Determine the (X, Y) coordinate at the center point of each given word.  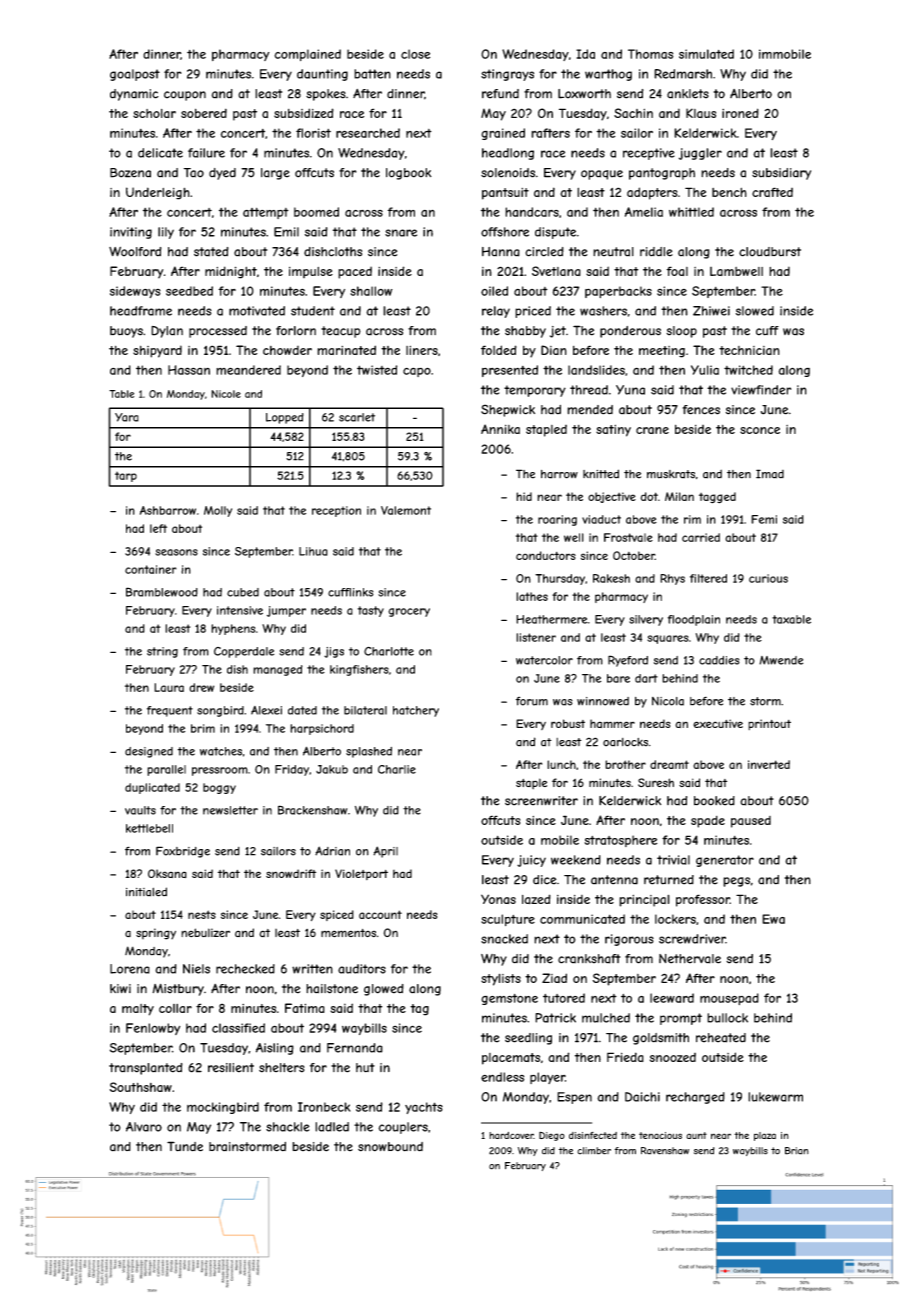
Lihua (313, 551)
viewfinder (761, 390)
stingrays (507, 75)
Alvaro (144, 1127)
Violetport (361, 874)
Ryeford (628, 661)
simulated (706, 54)
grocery (409, 612)
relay (496, 312)
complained (307, 55)
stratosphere (620, 841)
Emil (286, 232)
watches (221, 751)
